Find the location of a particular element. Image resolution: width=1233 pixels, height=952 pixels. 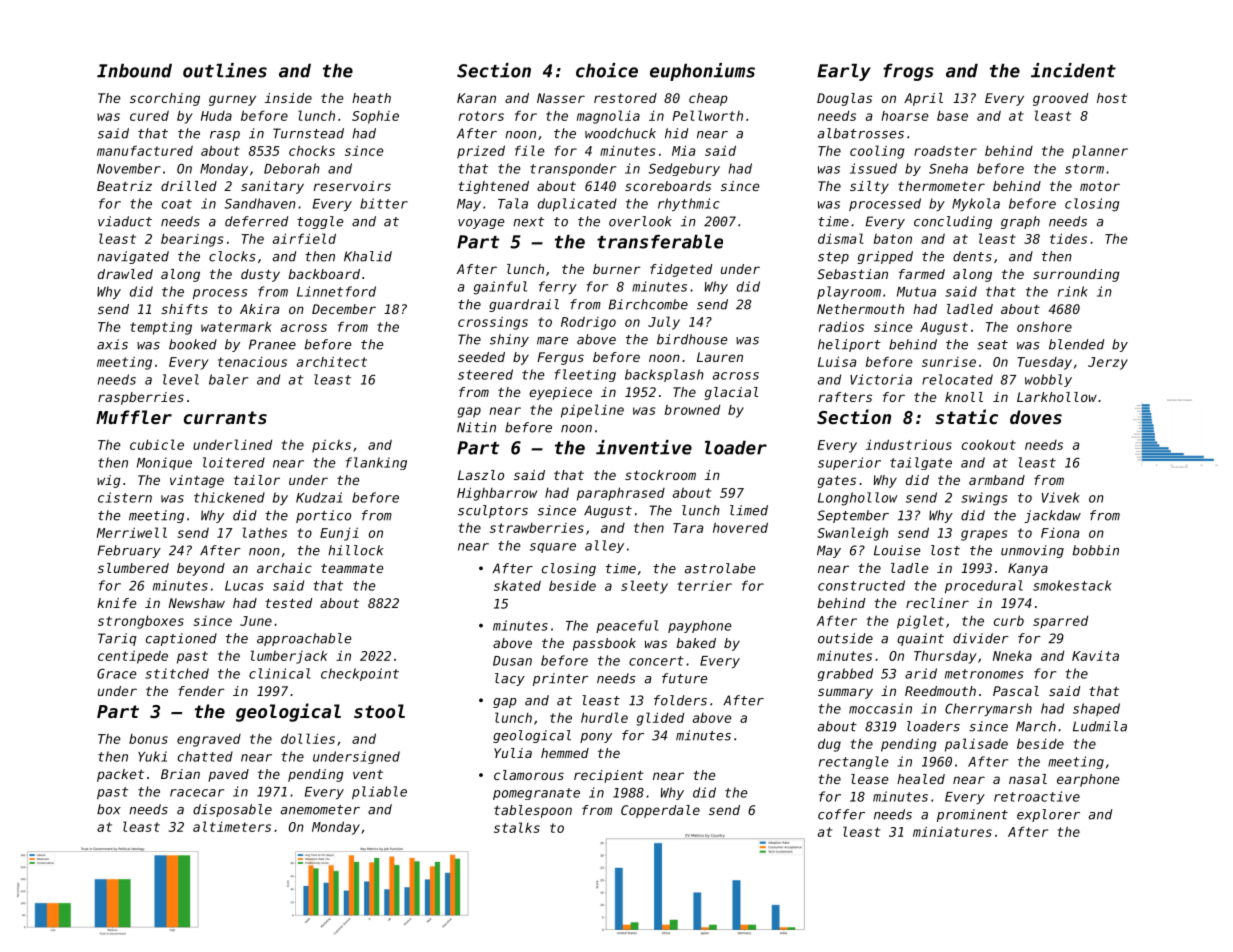

seat is located at coordinates (992, 345).
